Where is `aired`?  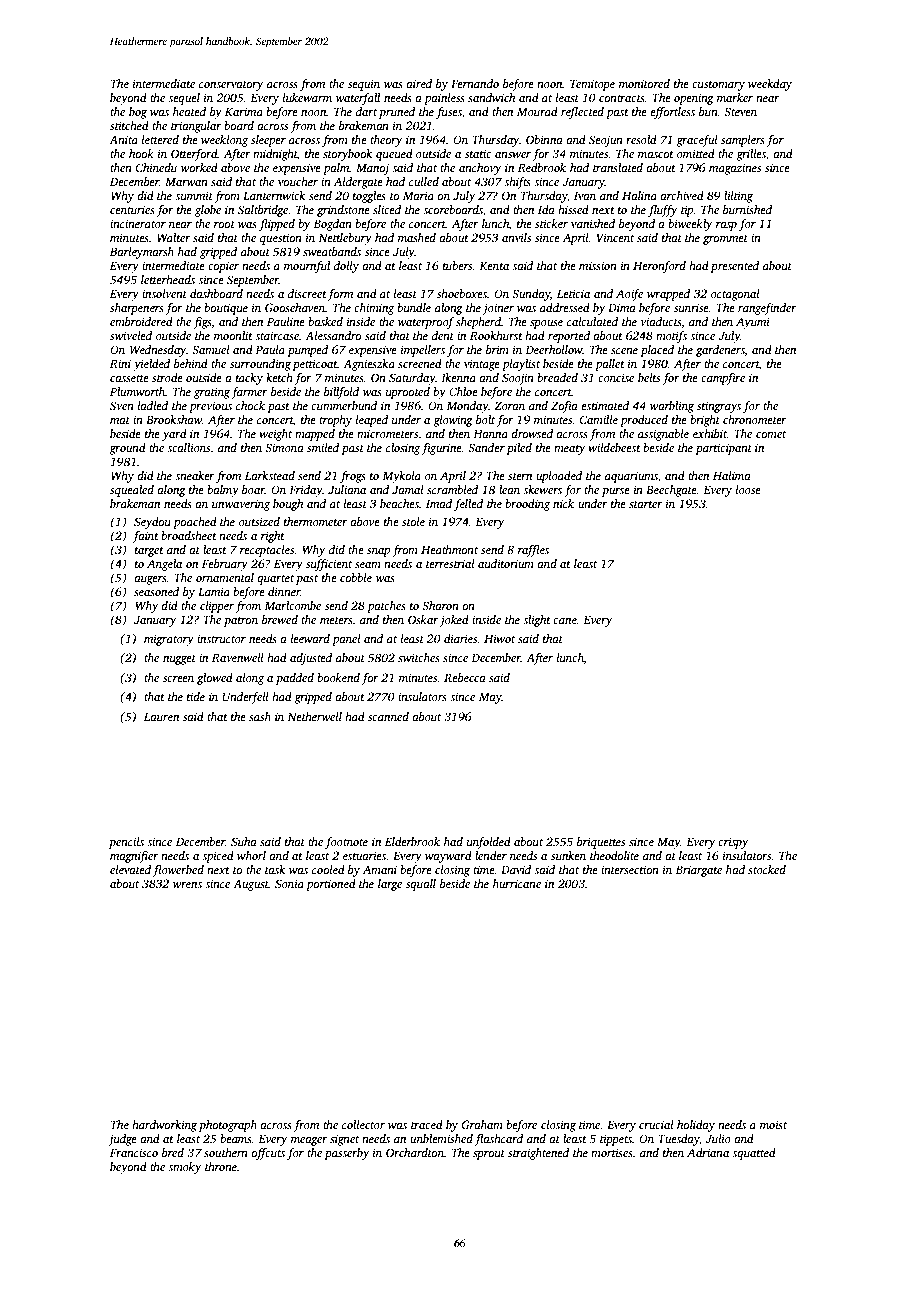
aired is located at coordinates (419, 83).
